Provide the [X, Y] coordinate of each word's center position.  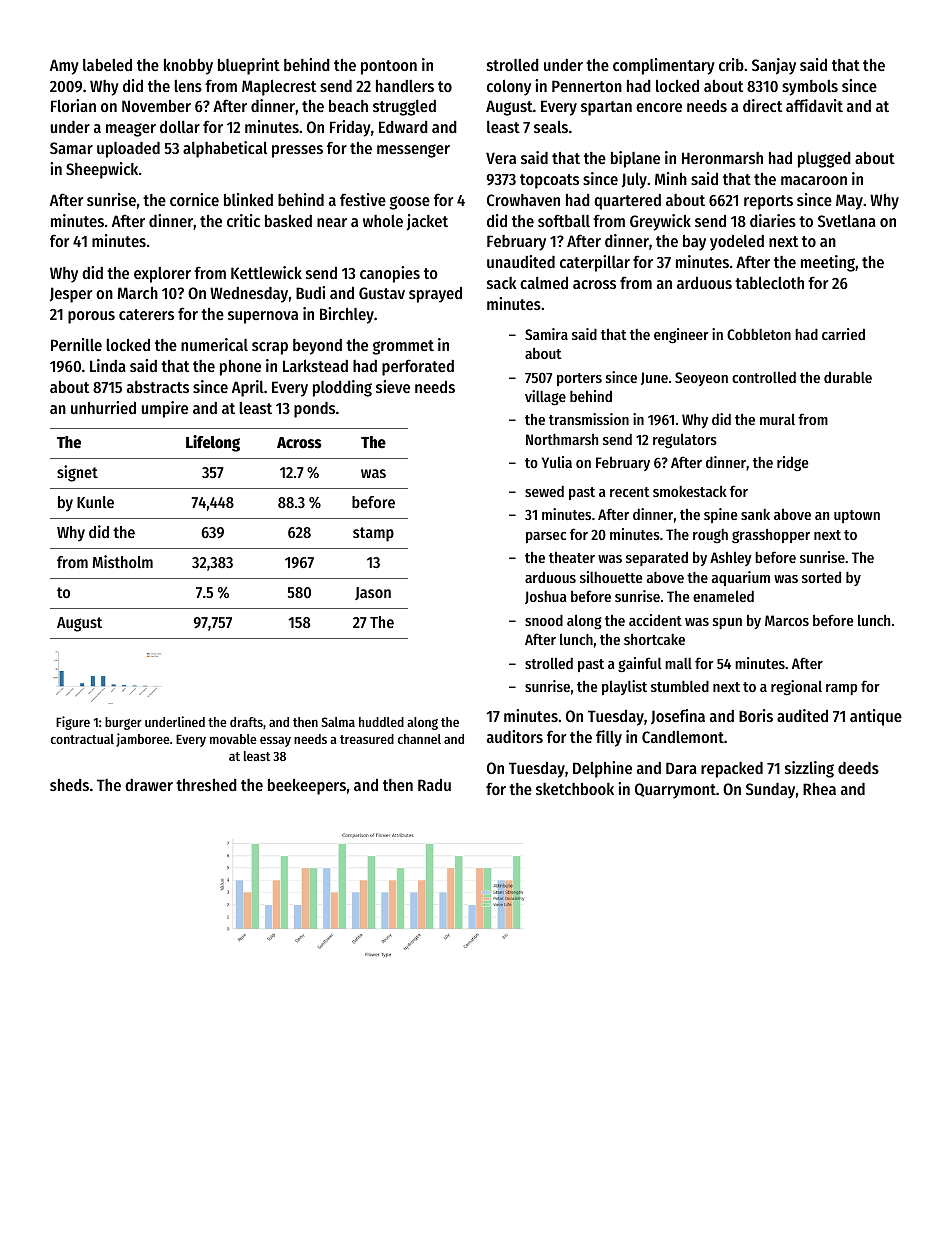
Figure [73, 723]
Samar [71, 148]
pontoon [389, 67]
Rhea [819, 789]
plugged [824, 160]
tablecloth [769, 282]
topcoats [549, 181]
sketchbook [575, 788]
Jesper [71, 295]
